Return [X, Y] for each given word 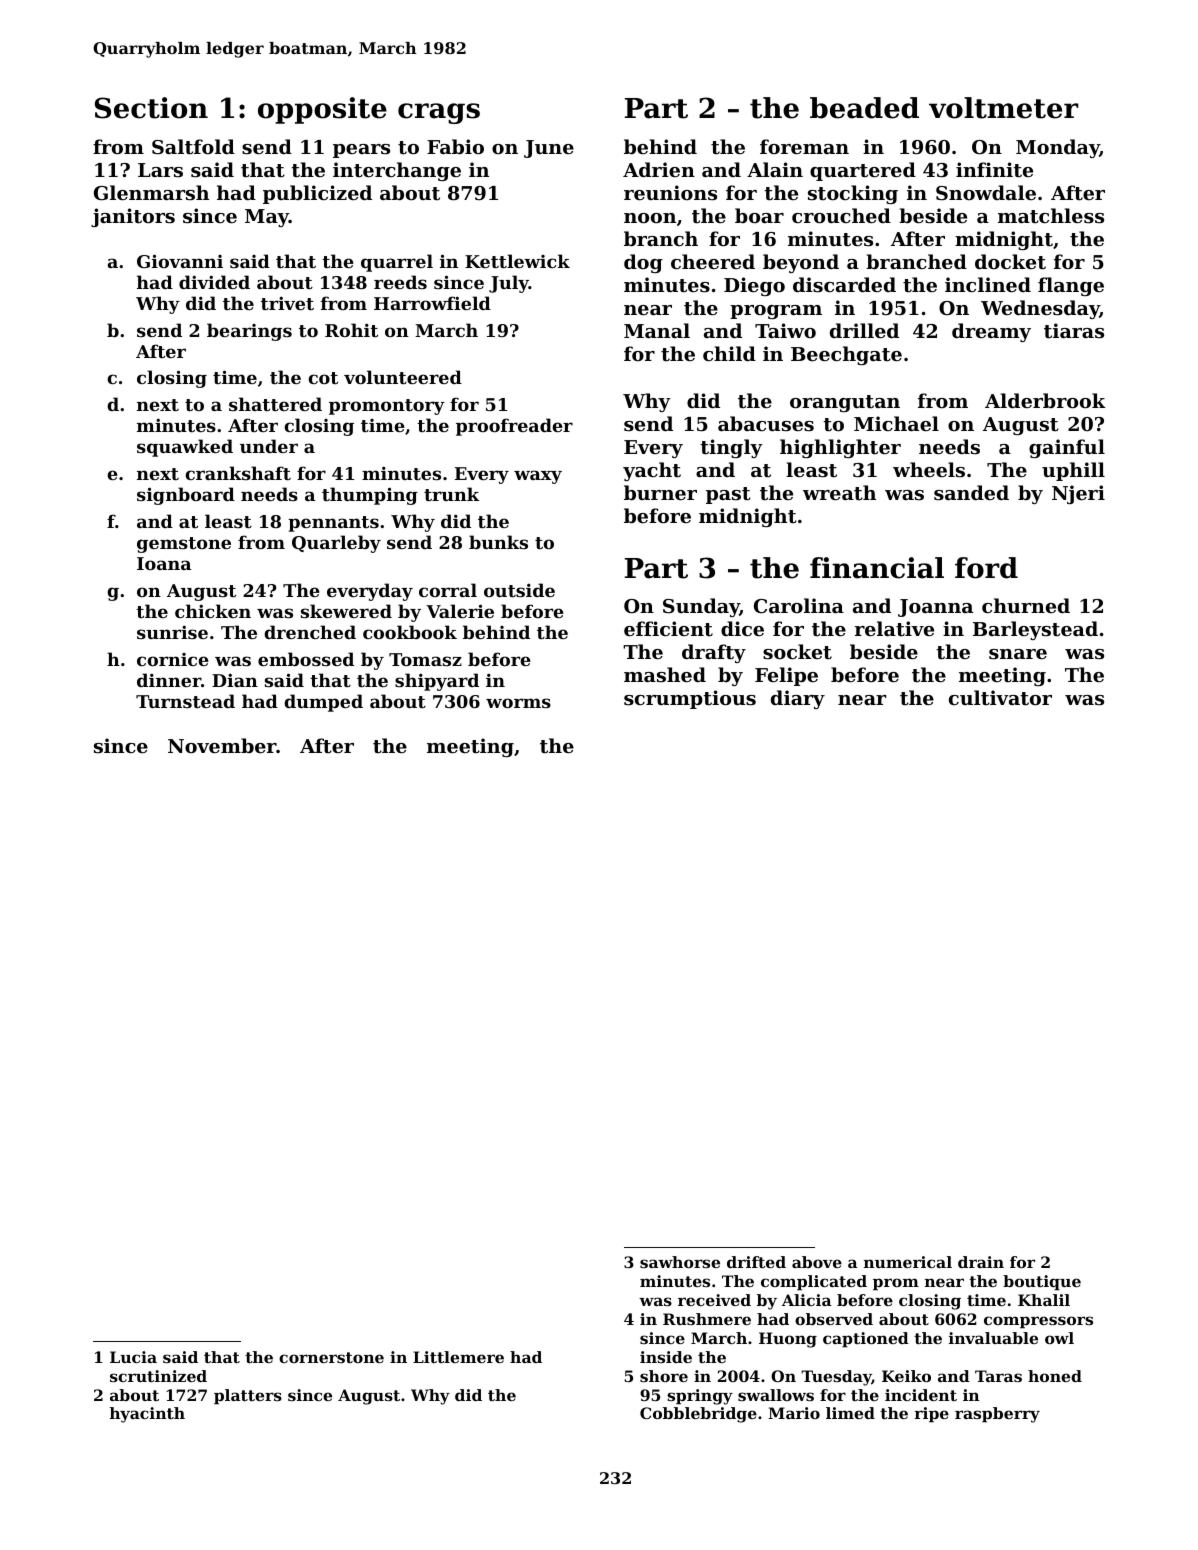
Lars [160, 170]
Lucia [133, 1357]
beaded [864, 108]
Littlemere [458, 1357]
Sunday [701, 607]
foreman [804, 146]
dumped [323, 703]
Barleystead [1035, 630]
